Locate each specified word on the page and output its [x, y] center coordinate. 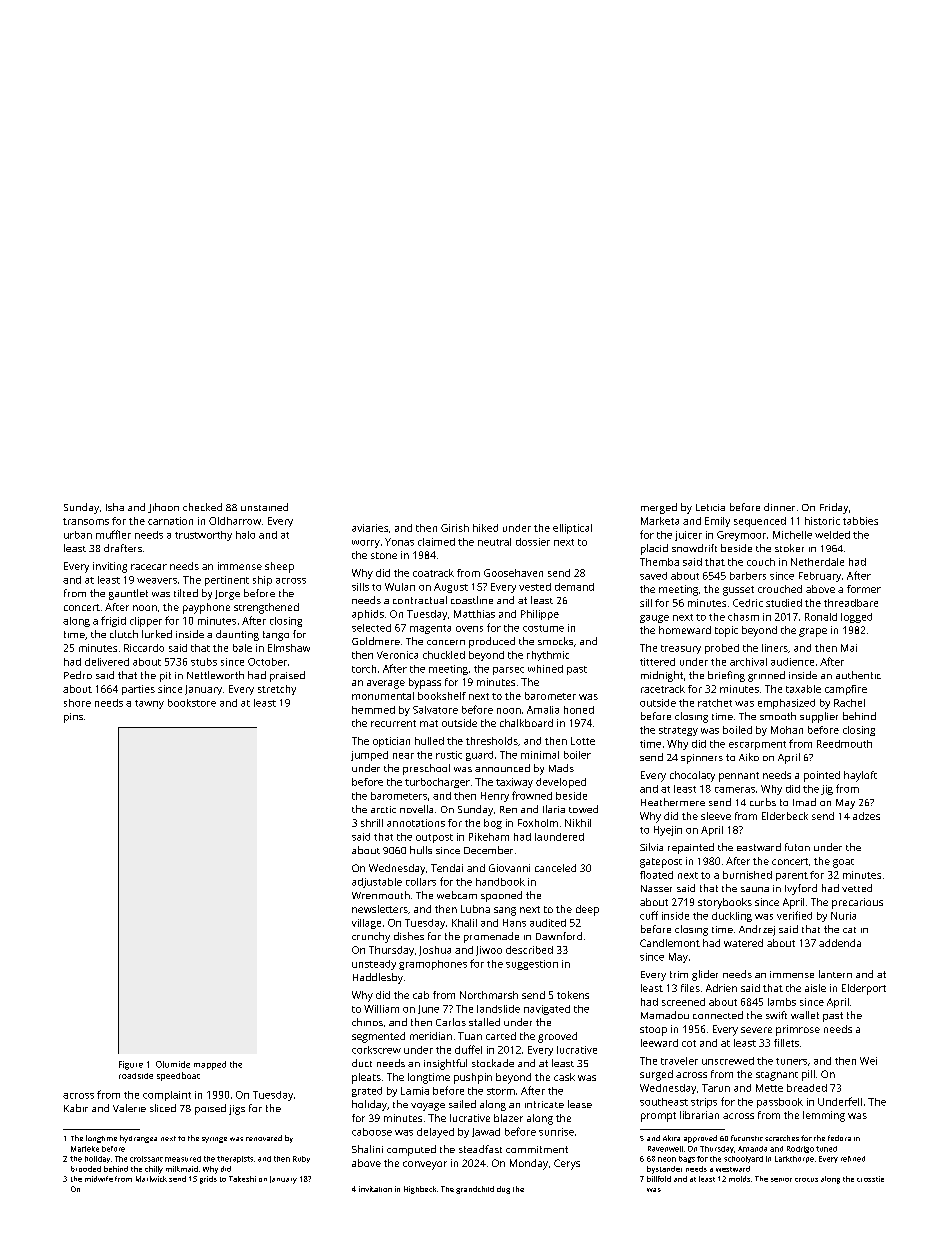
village [366, 924]
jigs [237, 1110]
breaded [807, 1088]
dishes [409, 936]
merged [659, 508]
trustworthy [203, 536]
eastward [759, 847]
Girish [455, 528]
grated [367, 1092]
